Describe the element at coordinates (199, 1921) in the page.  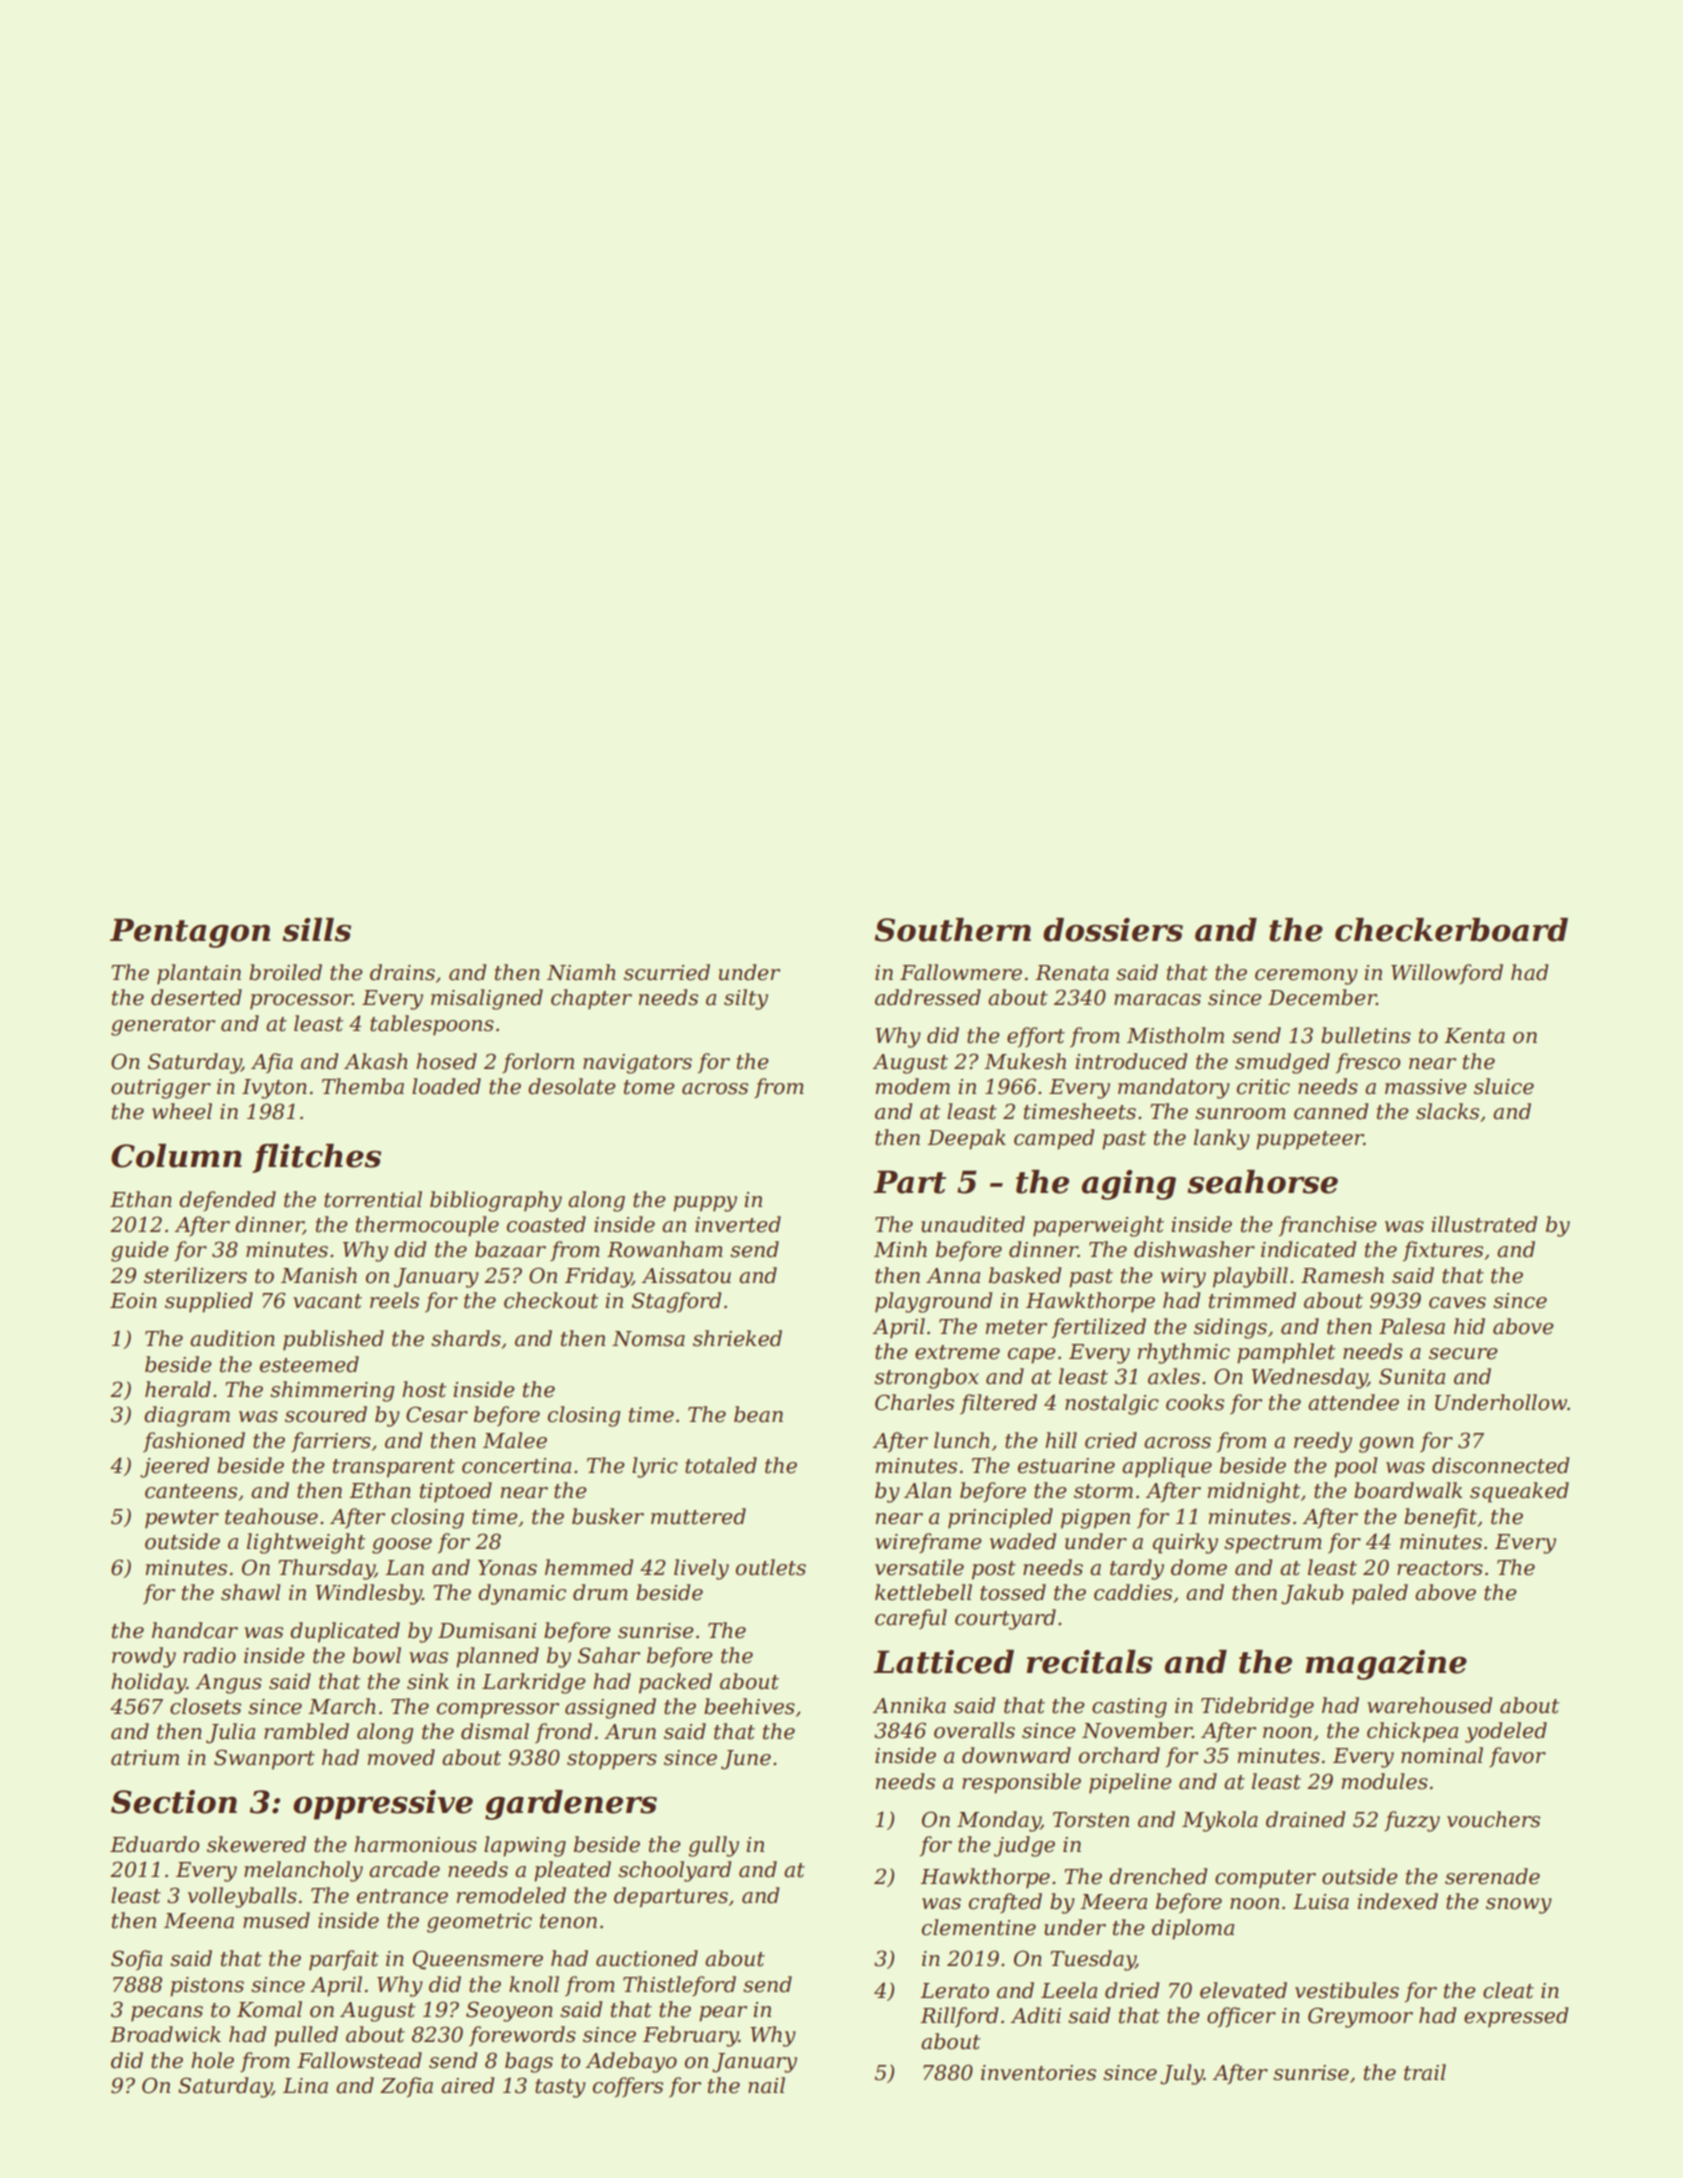
I see `Meena` at that location.
